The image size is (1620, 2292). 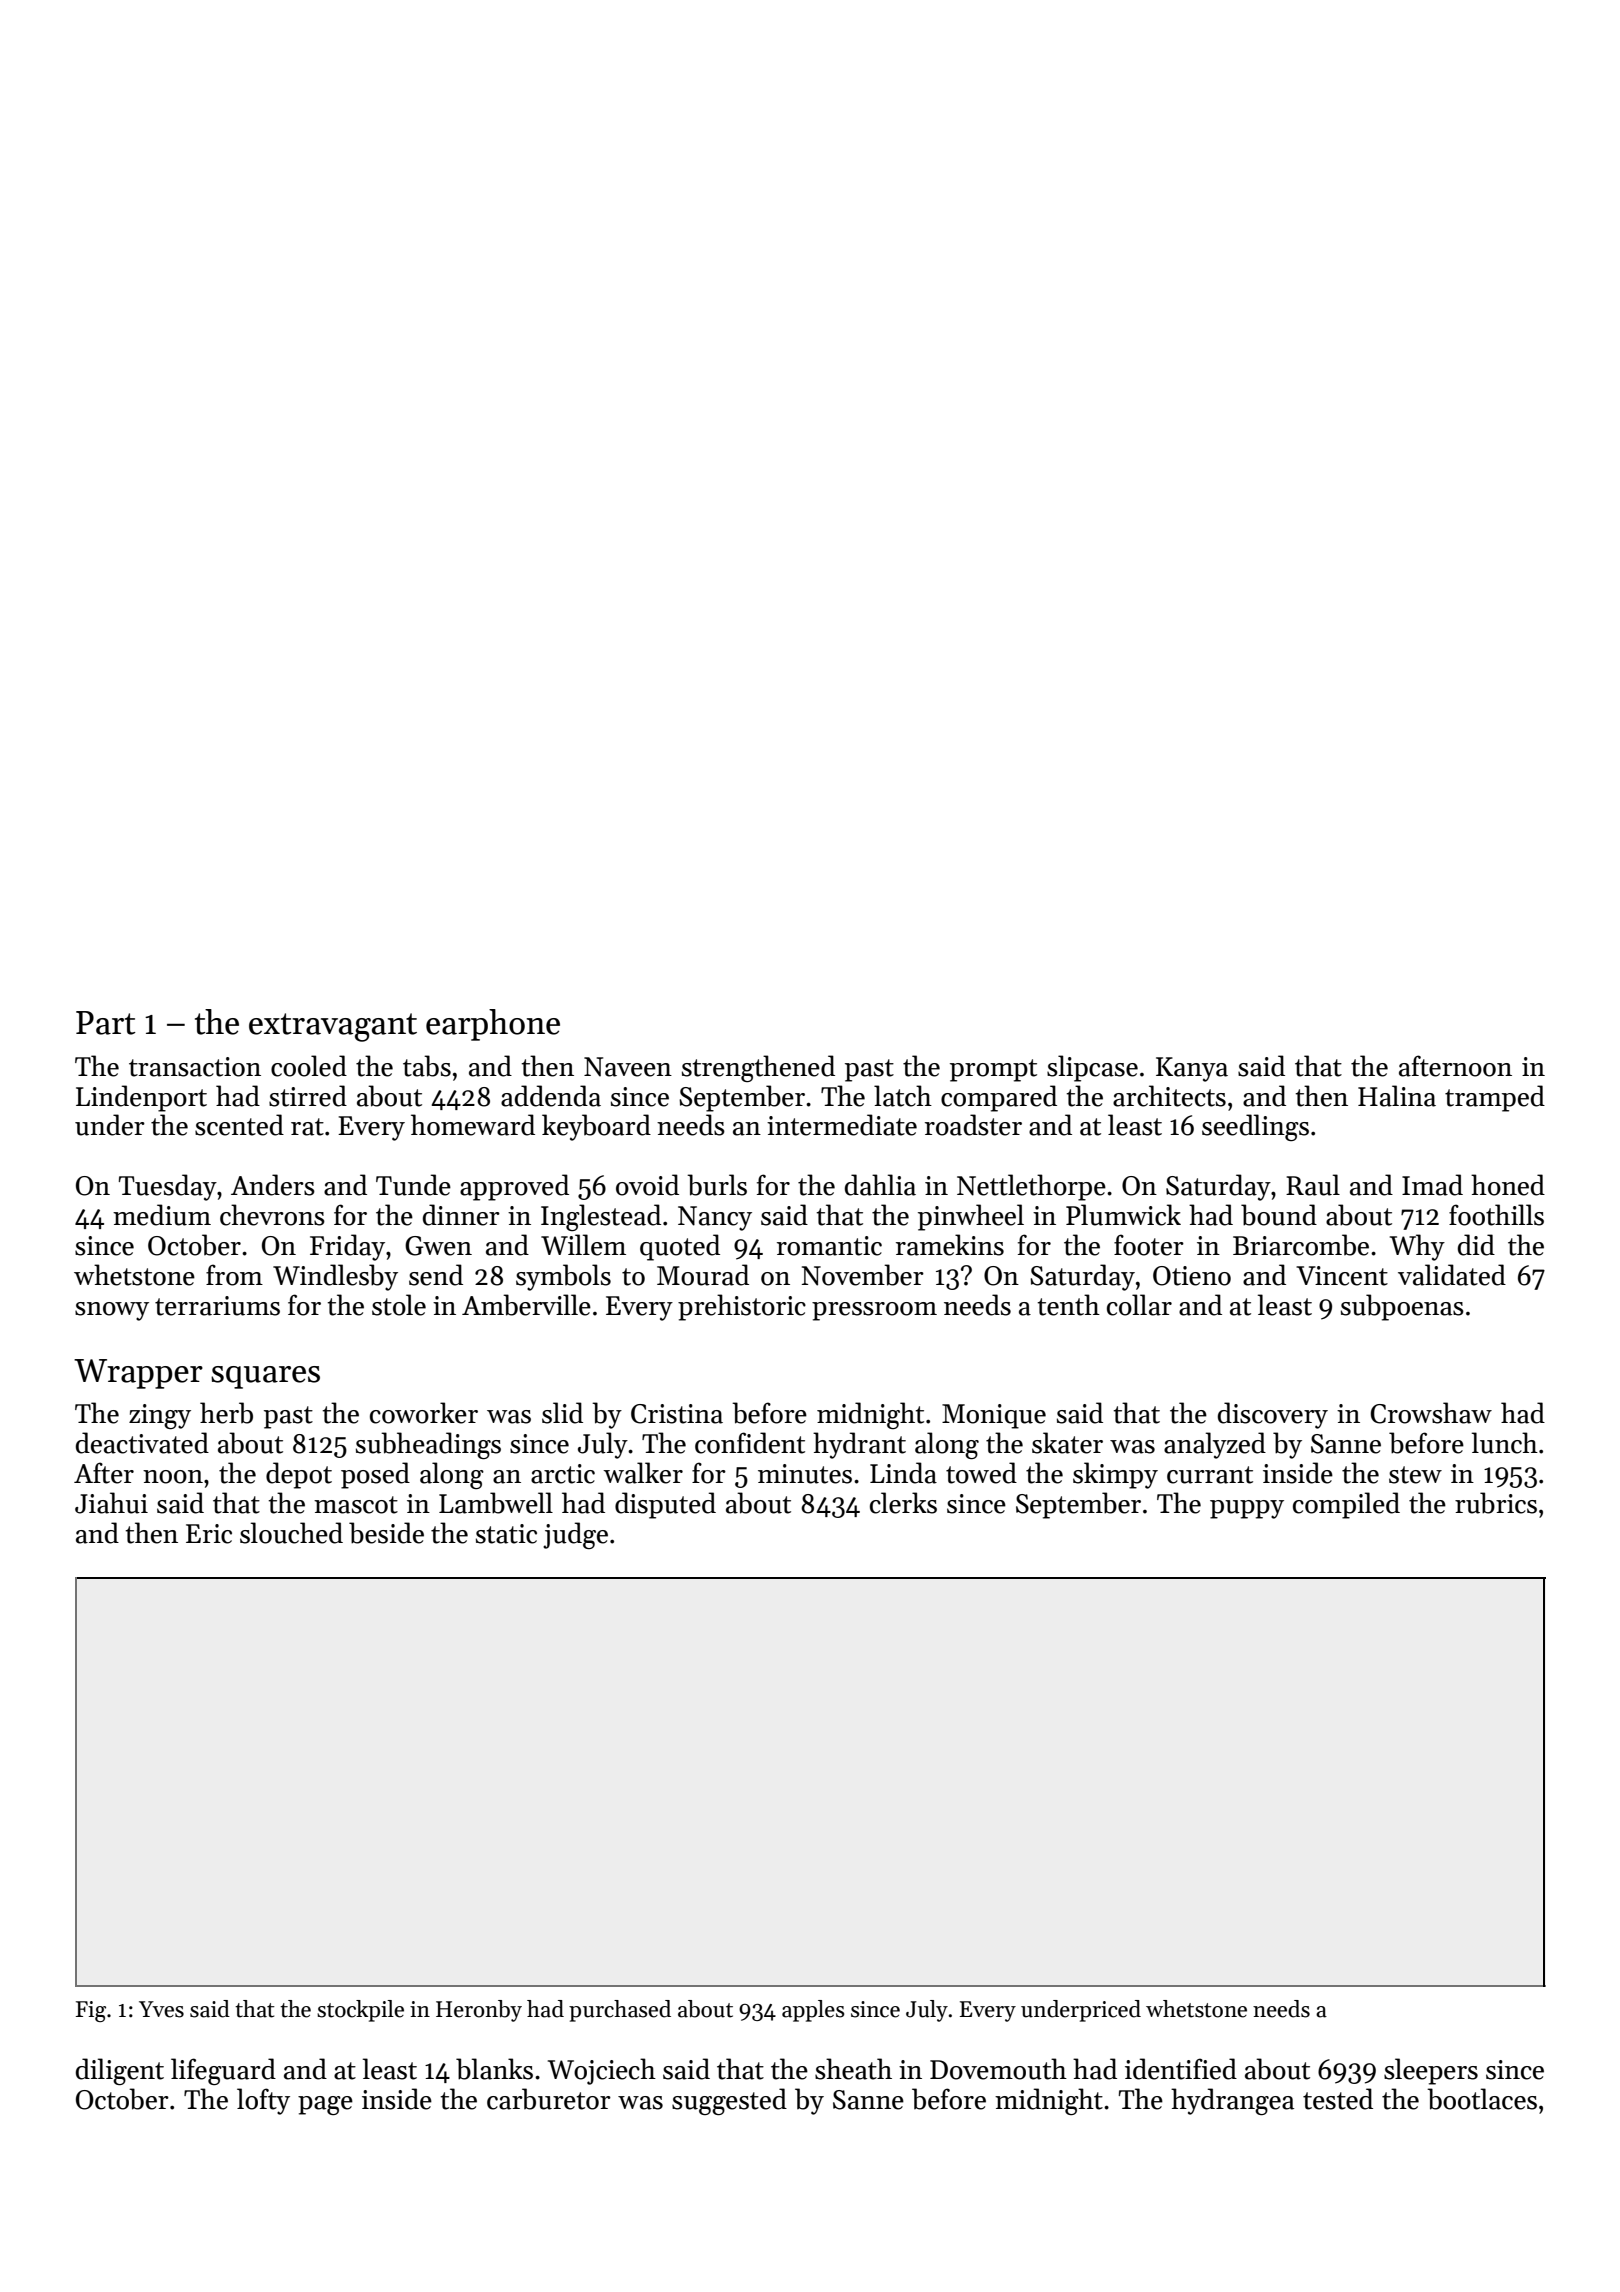 I want to click on stockpile, so click(x=360, y=2011).
